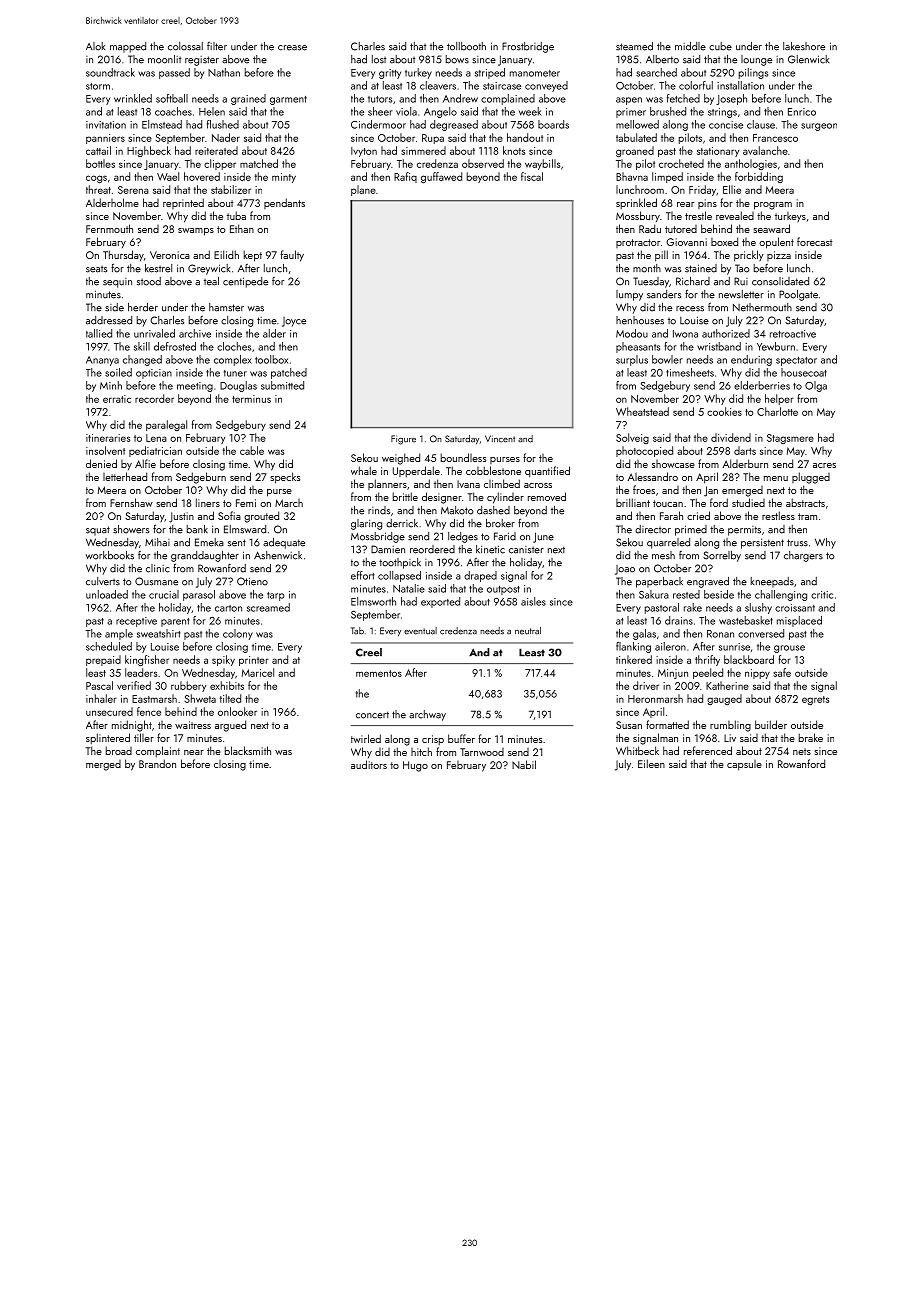 The width and height of the screenshot is (924, 1308). What do you see at coordinates (403, 440) in the screenshot?
I see `Figure` at bounding box center [403, 440].
